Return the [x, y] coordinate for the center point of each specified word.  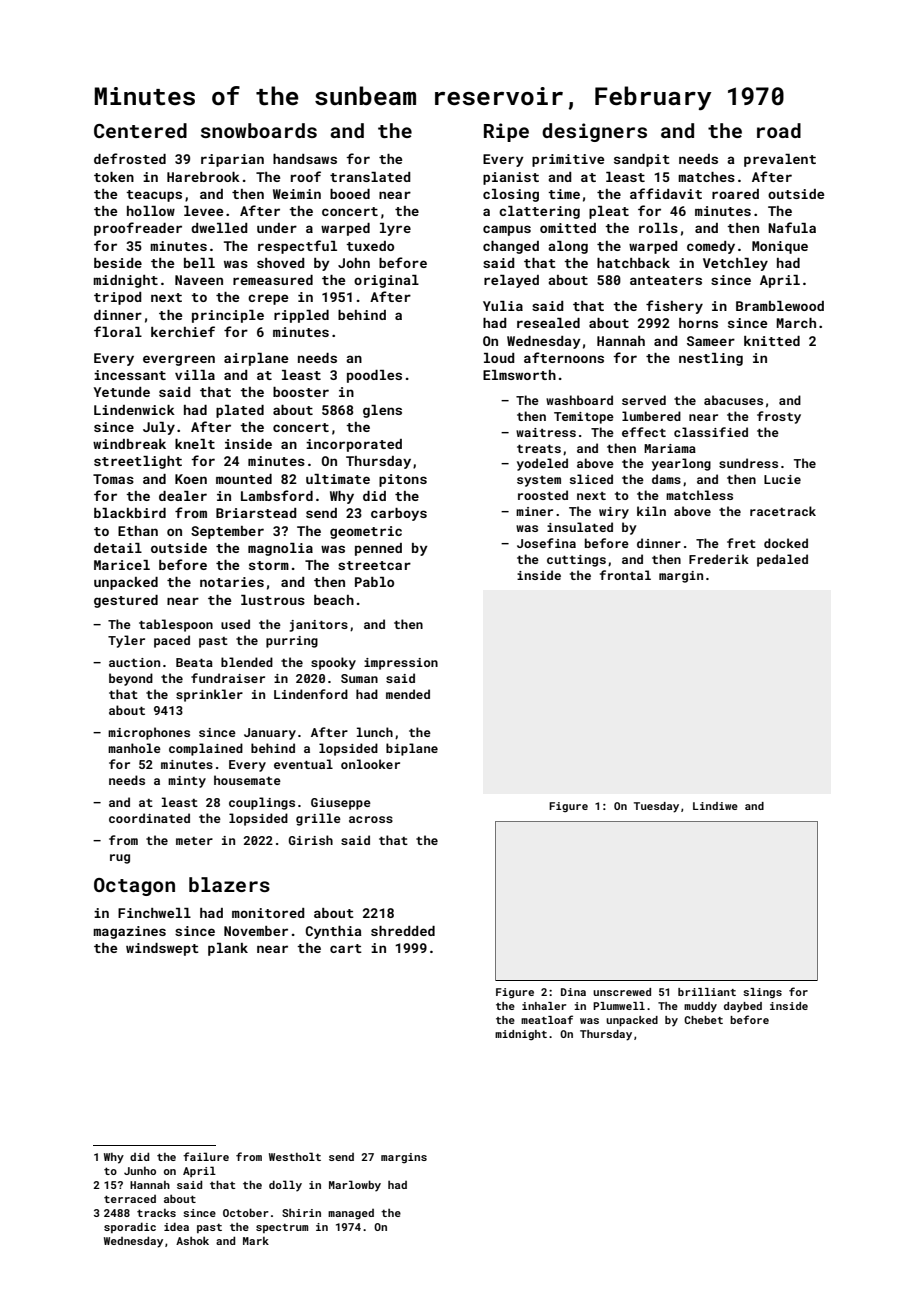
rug [120, 859]
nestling [711, 359]
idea [176, 1226]
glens [382, 411]
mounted [244, 479]
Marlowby [355, 1186]
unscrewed [622, 992]
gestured [126, 601]
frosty [779, 417]
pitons [403, 480]
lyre [395, 229]
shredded [403, 931]
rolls [658, 228]
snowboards [259, 130]
